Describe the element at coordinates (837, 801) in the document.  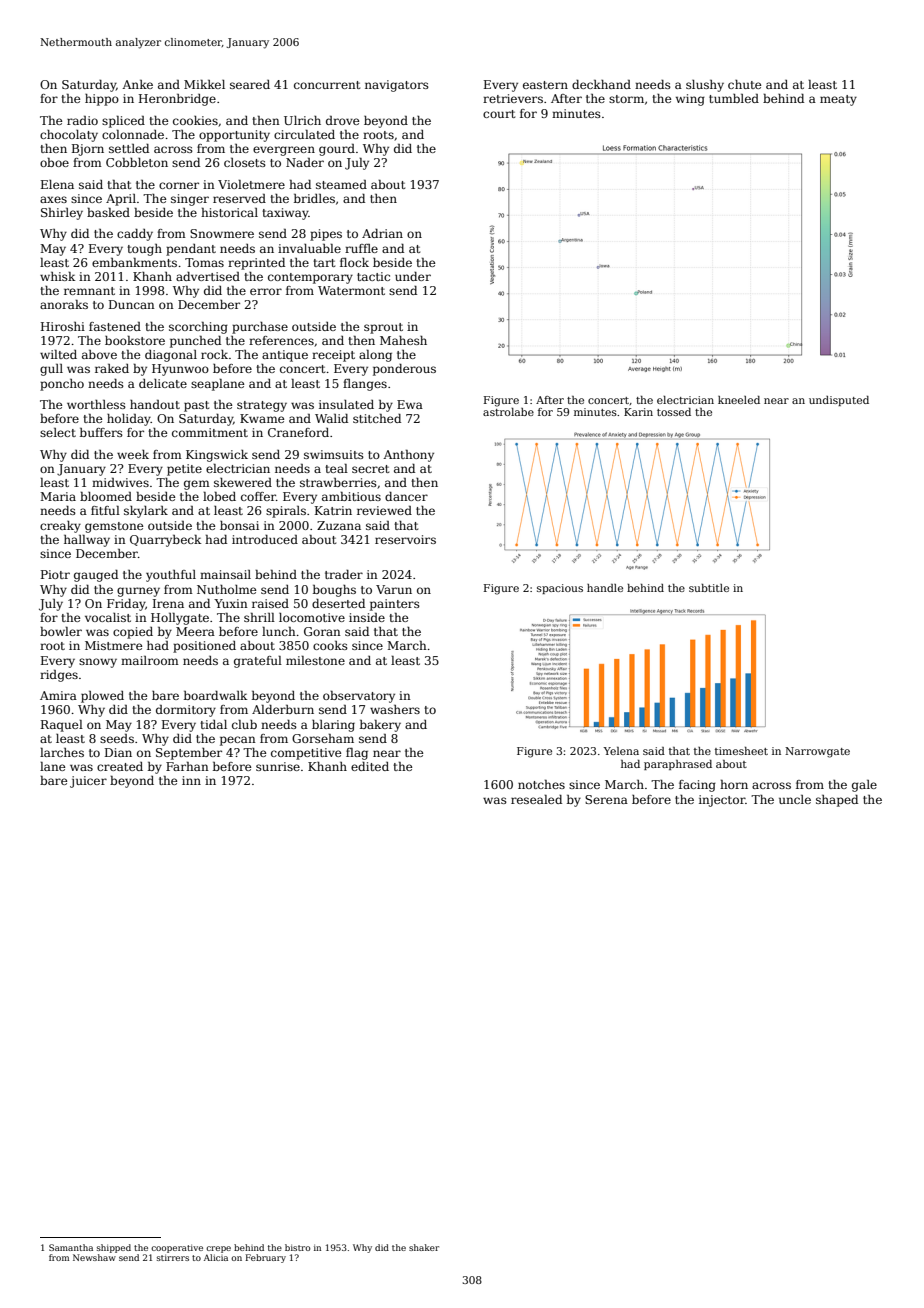
I see `shaped` at that location.
